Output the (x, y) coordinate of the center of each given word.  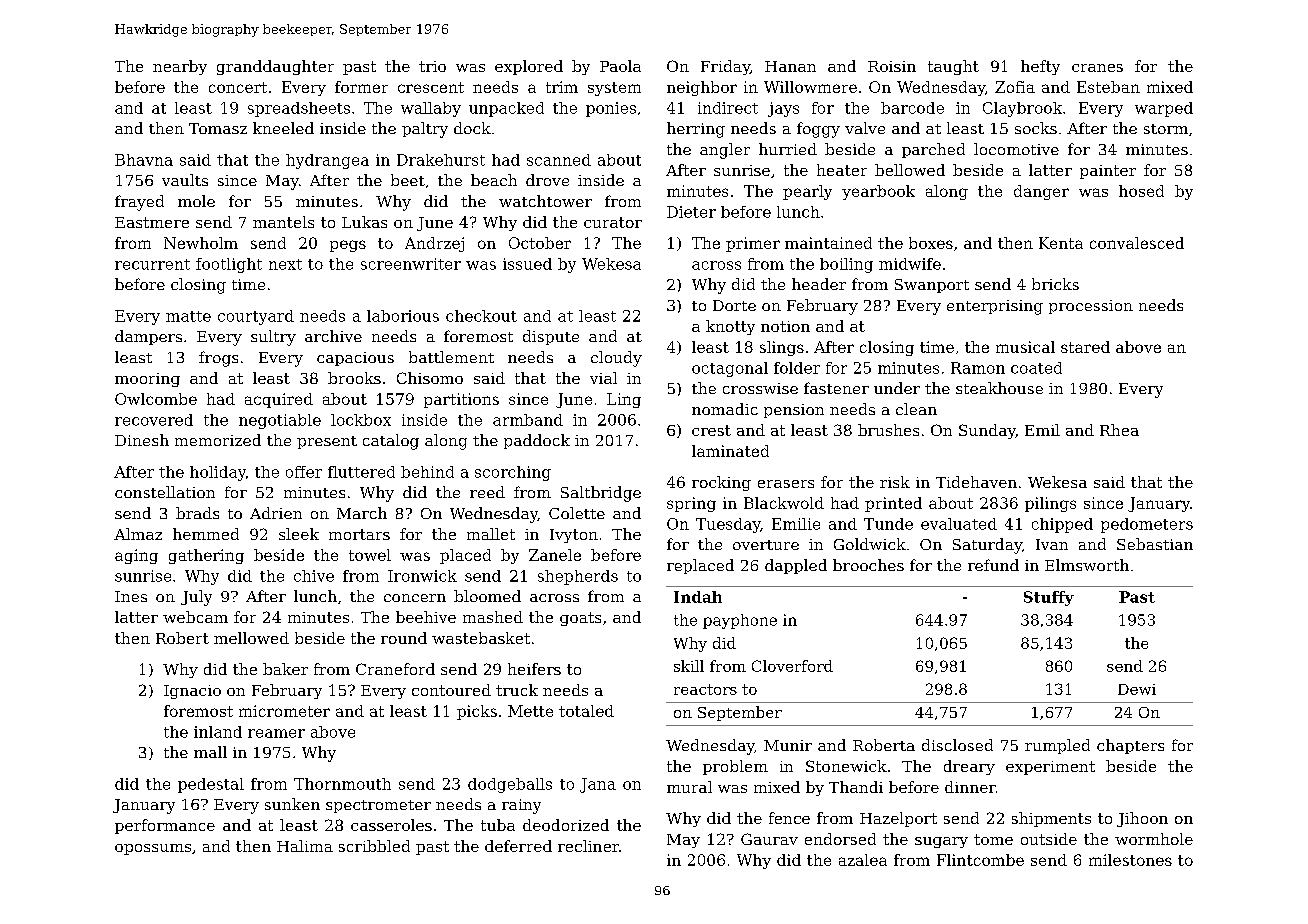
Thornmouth (342, 784)
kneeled (283, 128)
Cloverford (792, 666)
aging (136, 556)
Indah (698, 597)
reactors (705, 689)
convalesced (1137, 243)
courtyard (256, 317)
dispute (551, 337)
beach (494, 180)
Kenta (1061, 243)
